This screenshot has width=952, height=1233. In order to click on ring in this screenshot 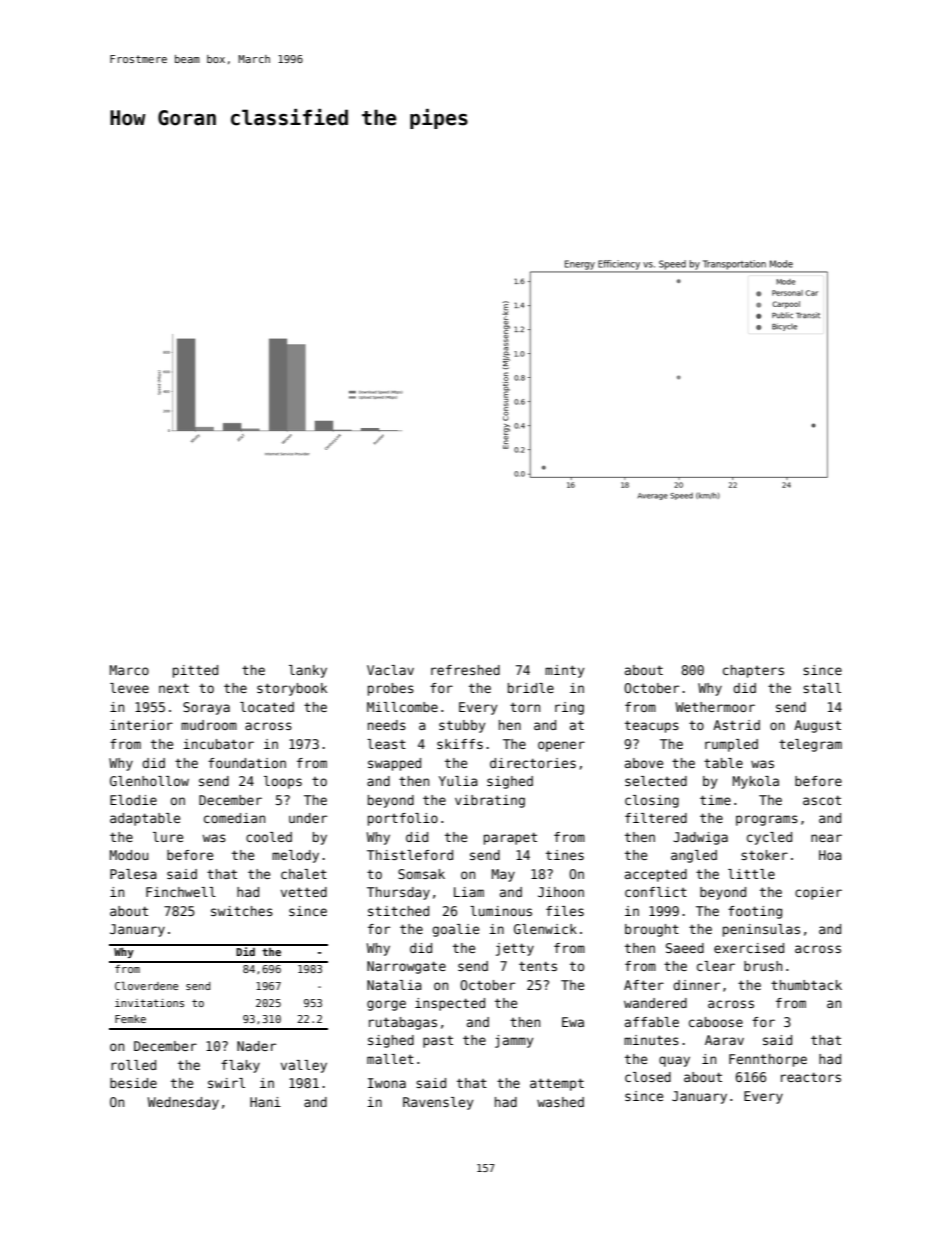, I will do `click(569, 708)`.
